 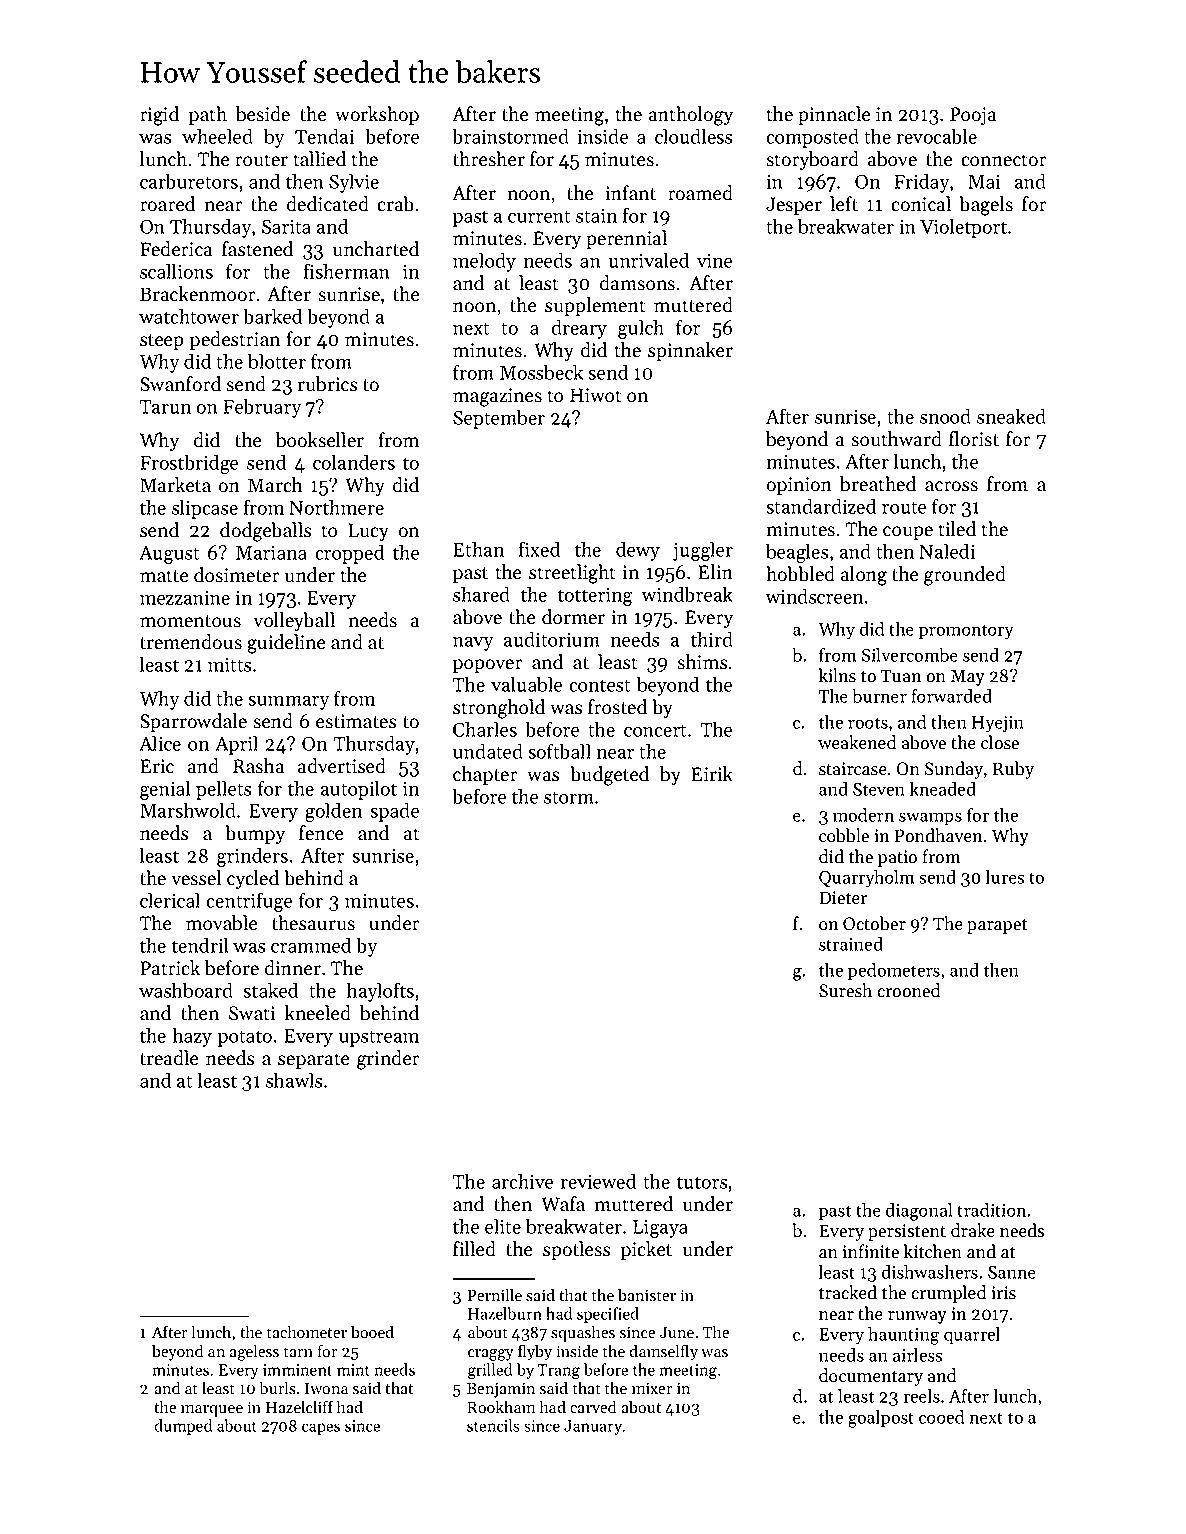 I want to click on picket, so click(x=646, y=1250).
